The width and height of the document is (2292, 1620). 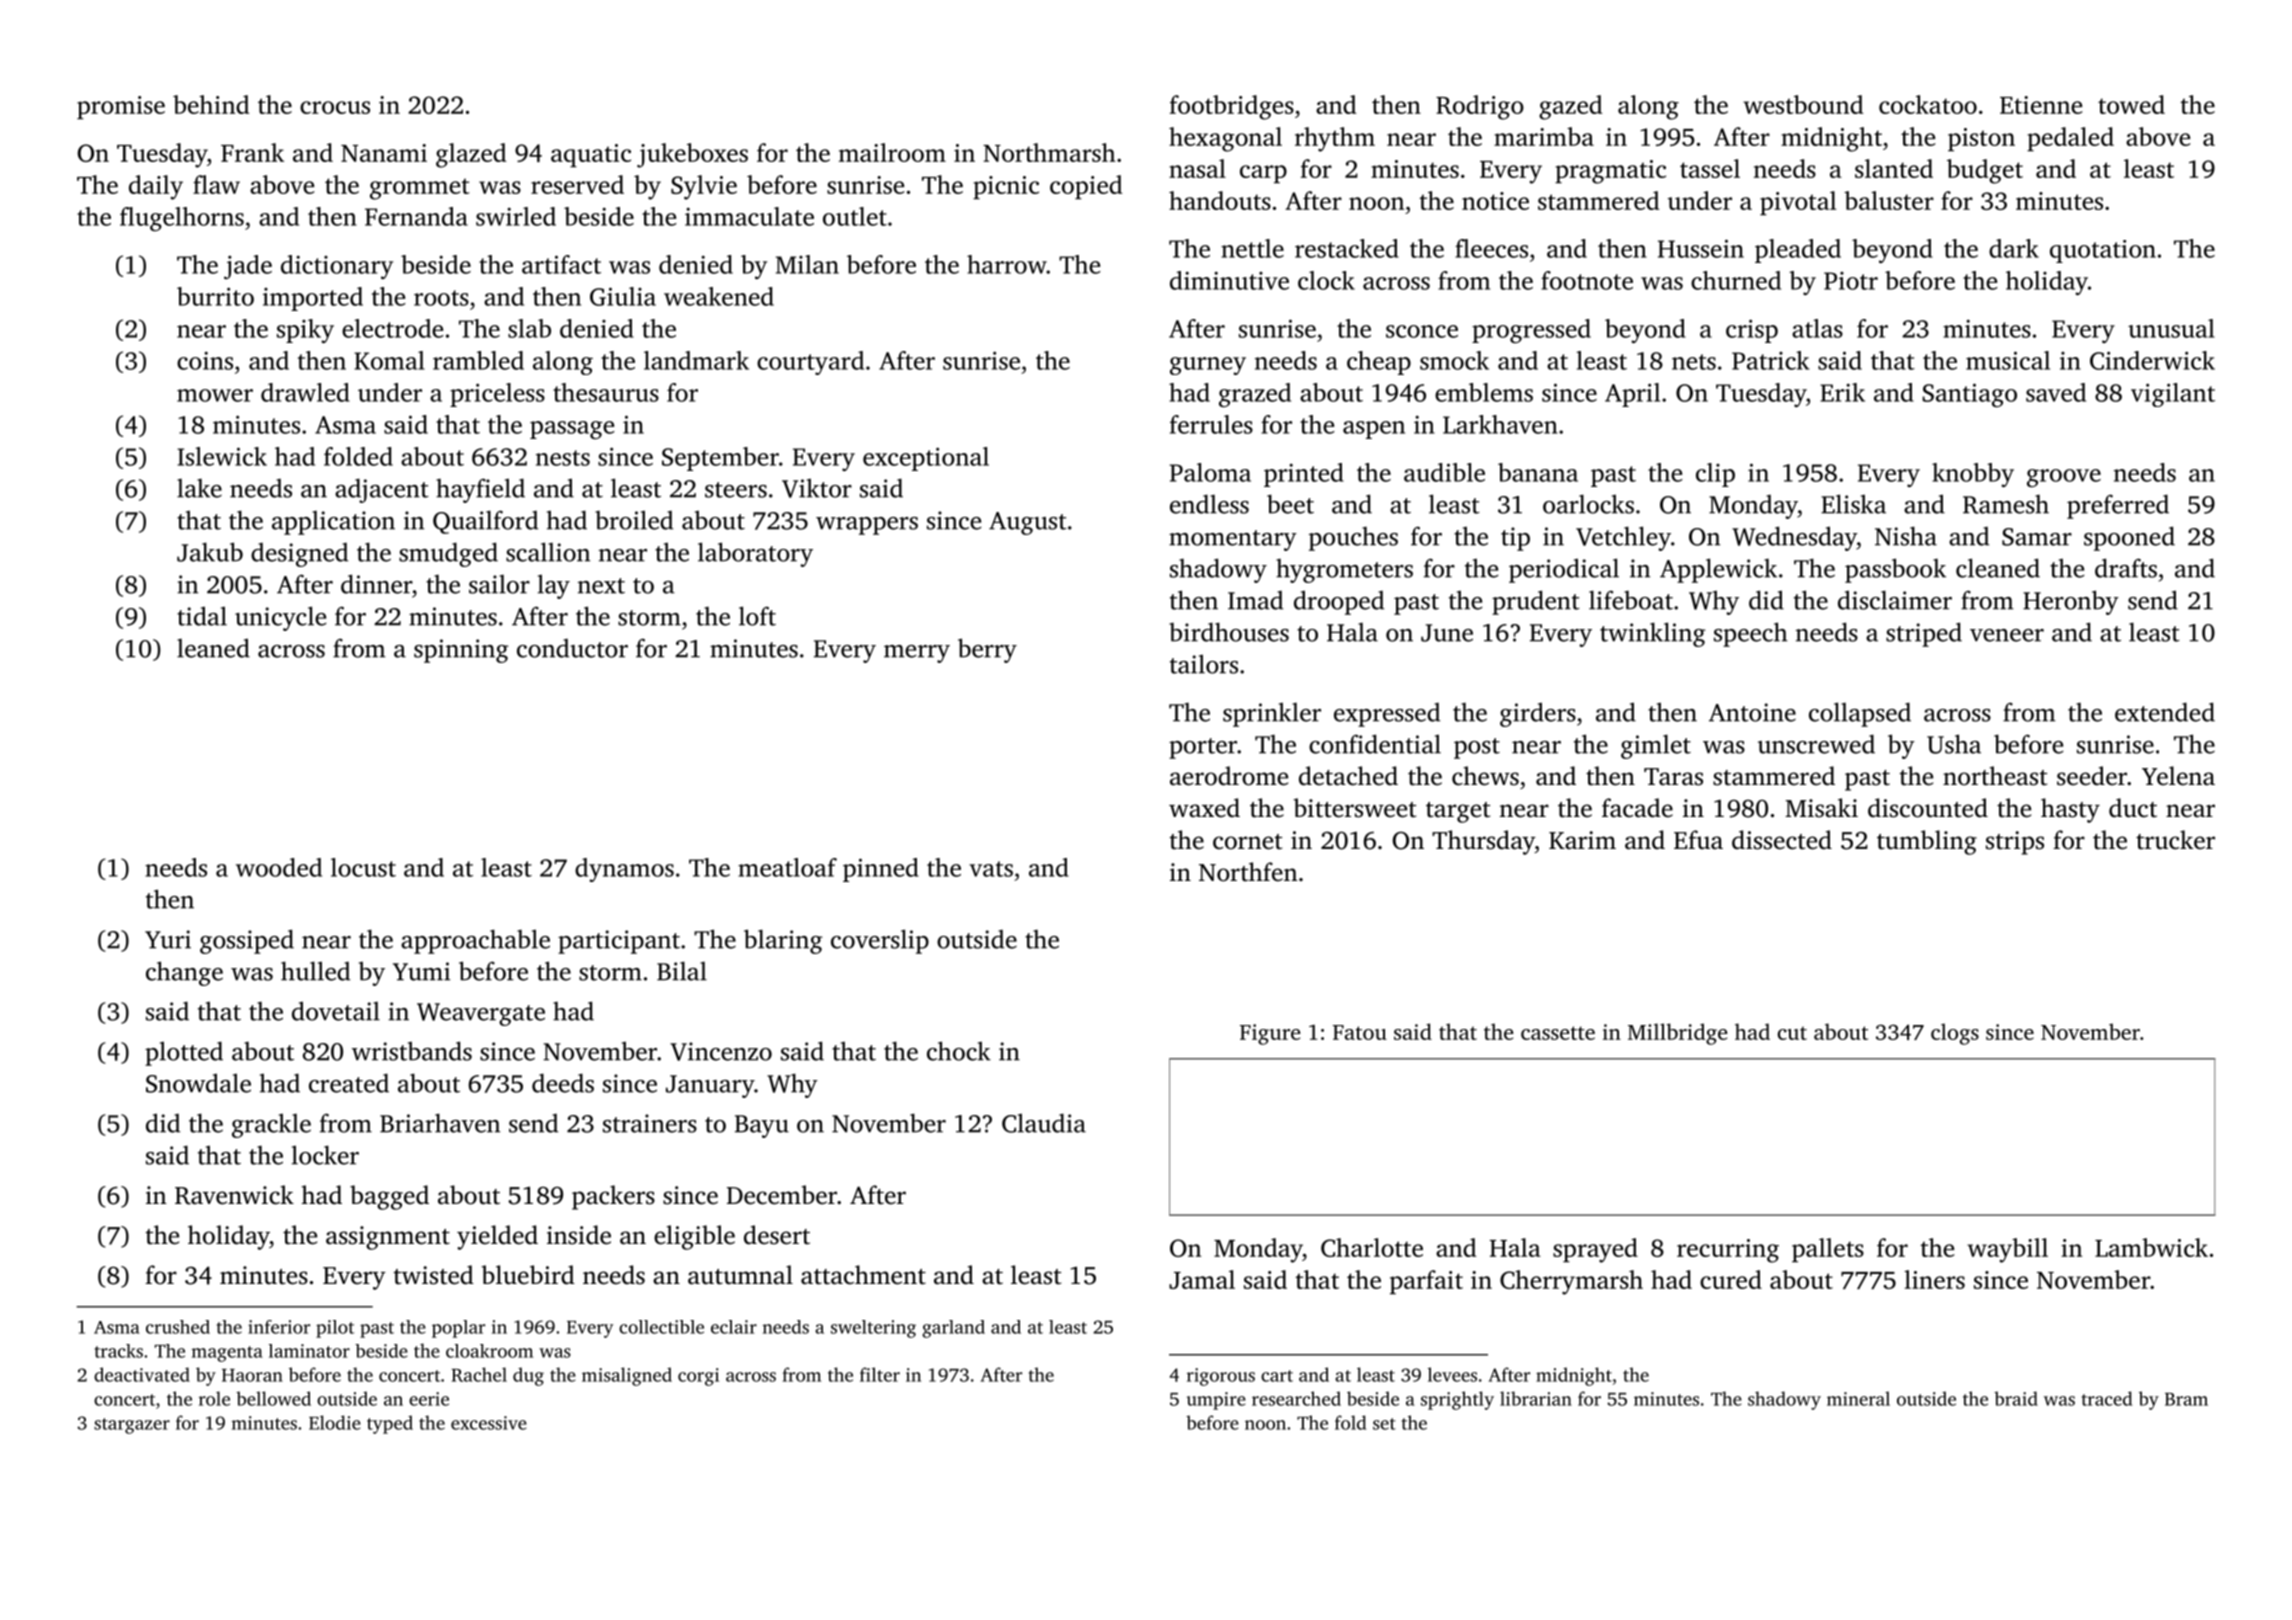 I want to click on tidal, so click(x=202, y=616).
